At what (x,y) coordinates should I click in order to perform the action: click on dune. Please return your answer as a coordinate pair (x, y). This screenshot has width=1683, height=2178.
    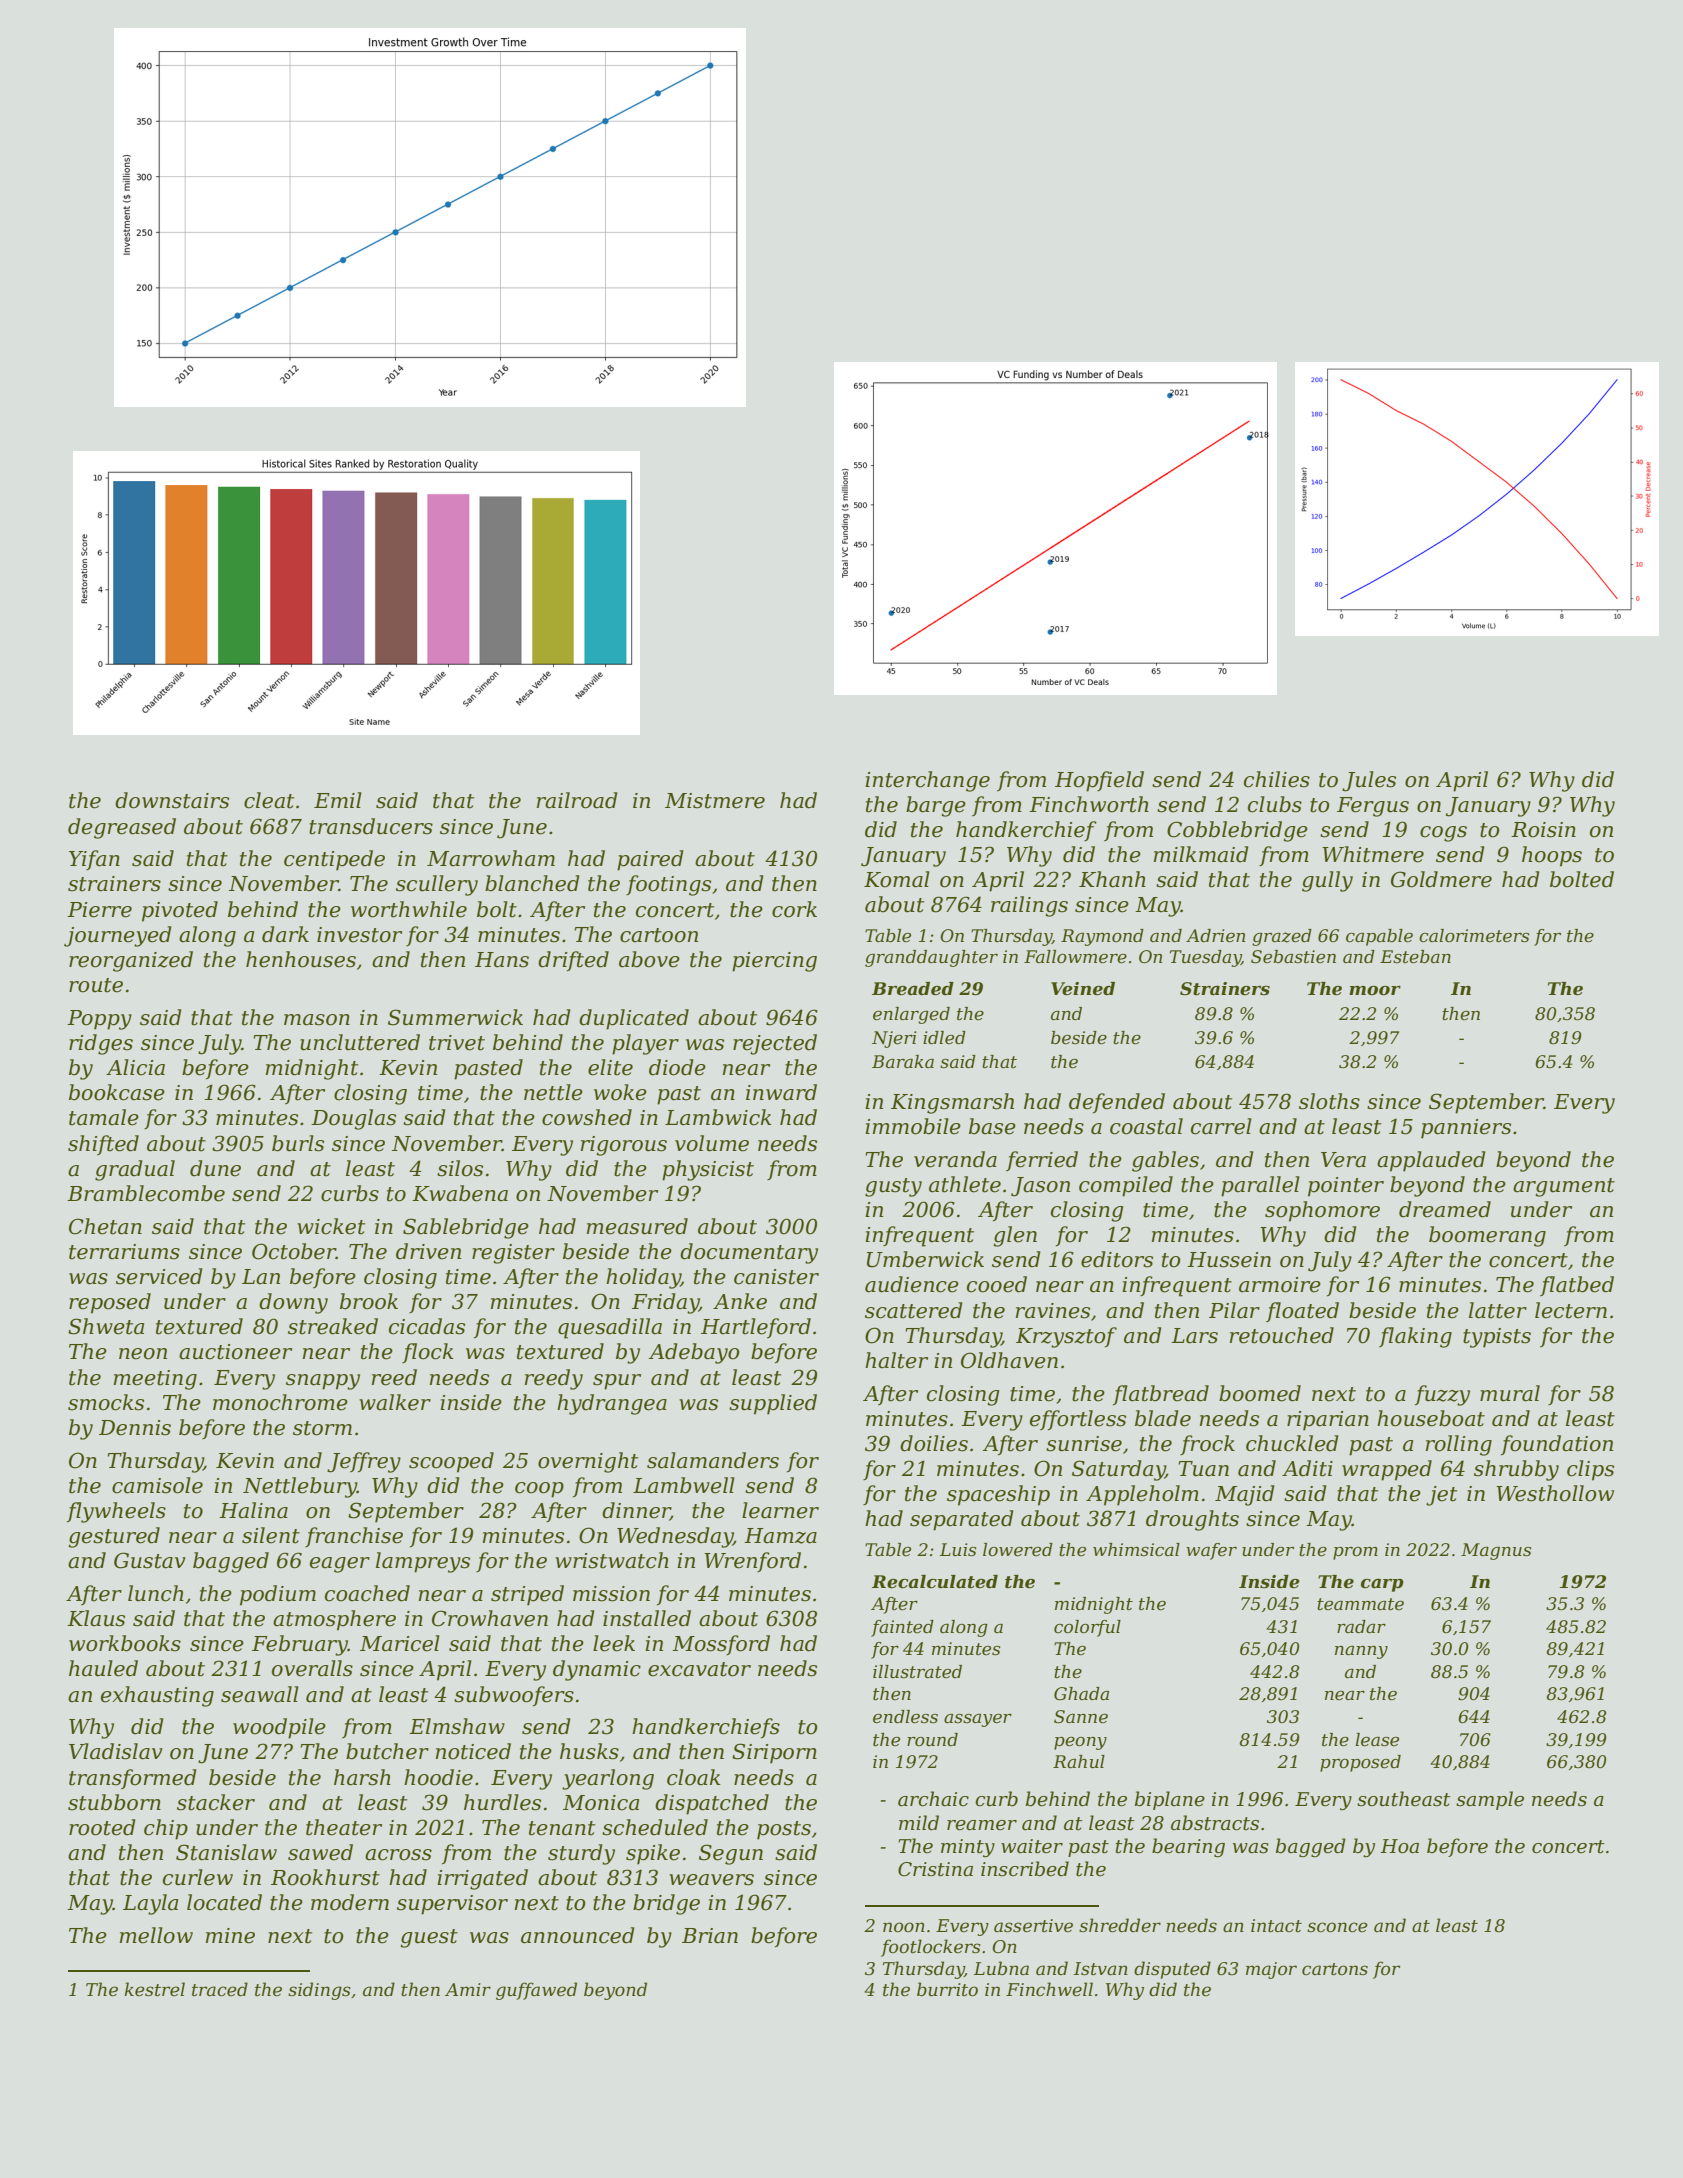
    Looking at the image, I should click on (215, 1168).
